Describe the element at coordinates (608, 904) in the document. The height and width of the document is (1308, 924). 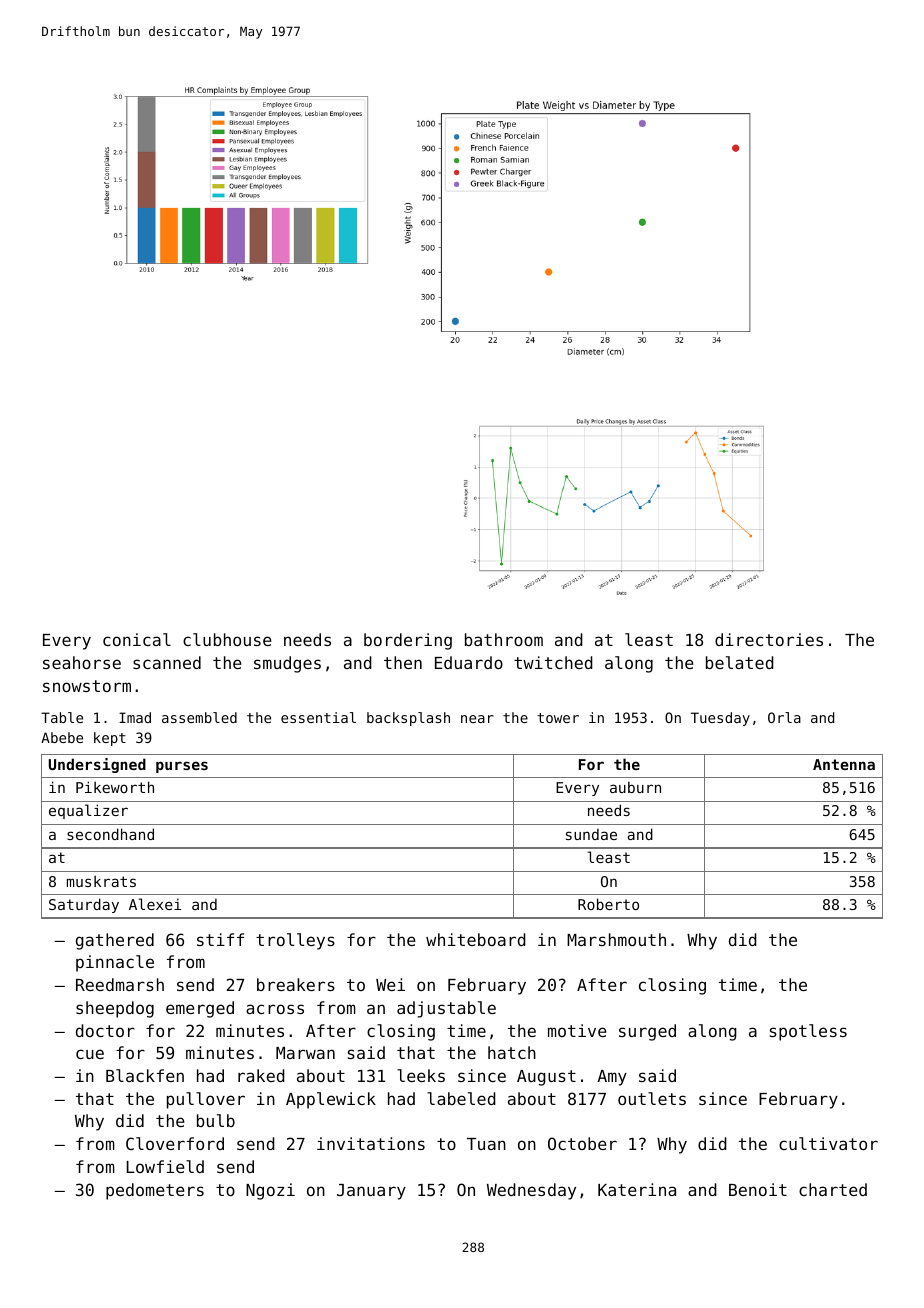
I see `Roberto` at that location.
